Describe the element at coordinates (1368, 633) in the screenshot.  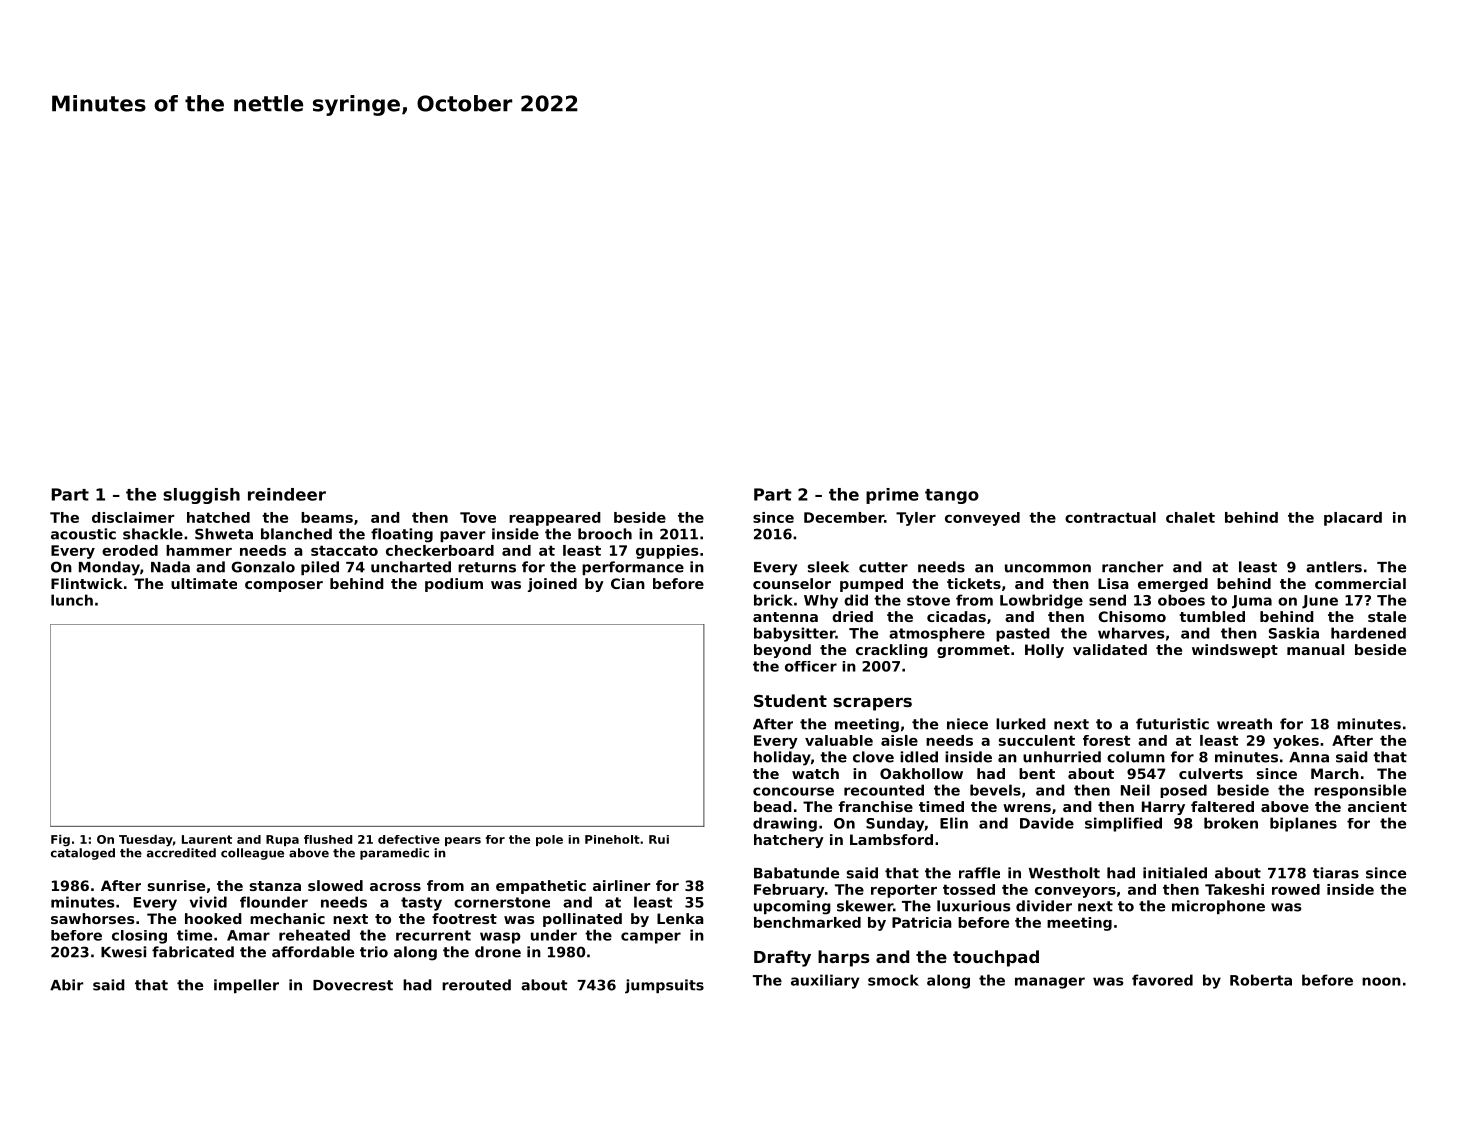
I see `hardened` at that location.
